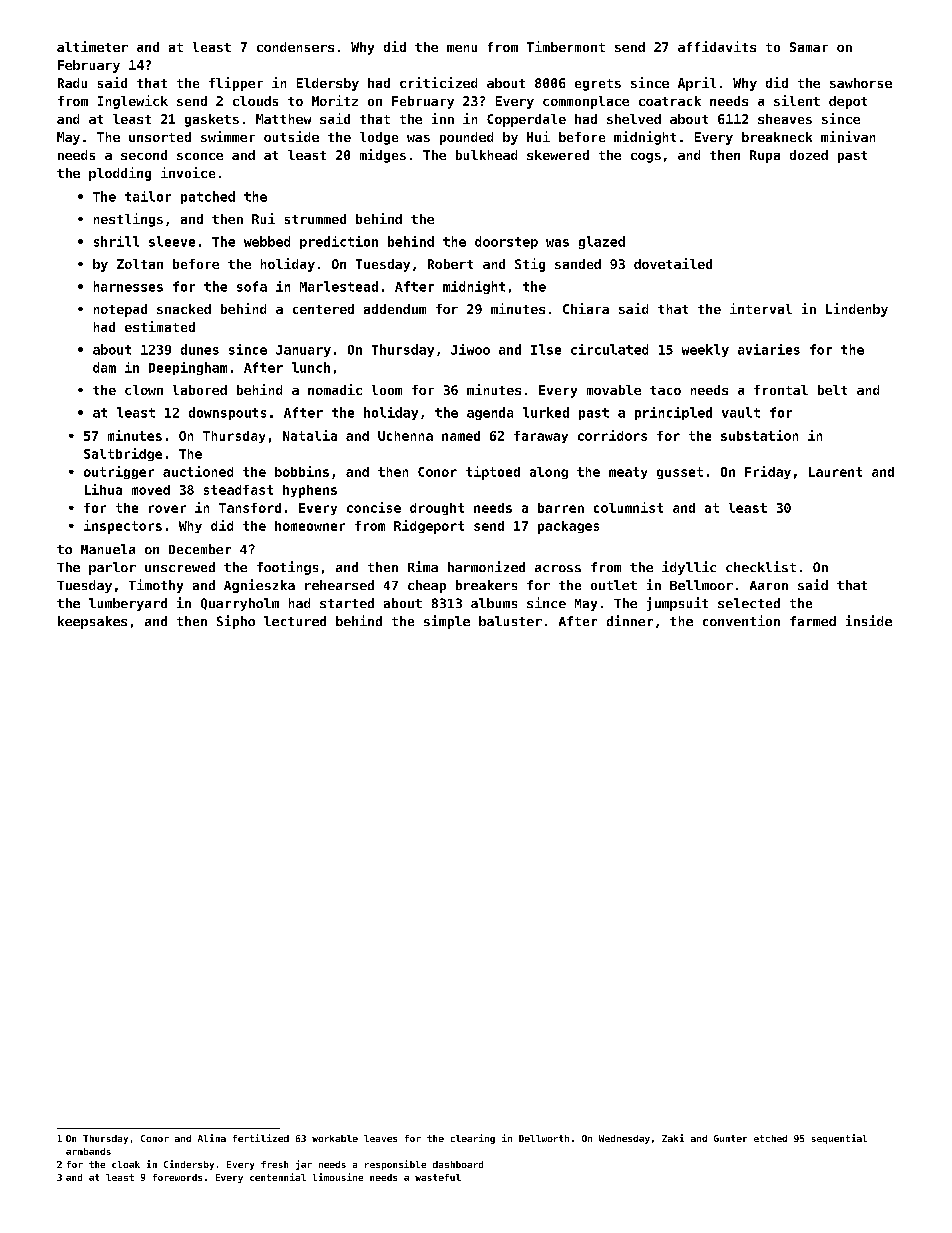  What do you see at coordinates (236, 622) in the screenshot?
I see `Sipho` at bounding box center [236, 622].
